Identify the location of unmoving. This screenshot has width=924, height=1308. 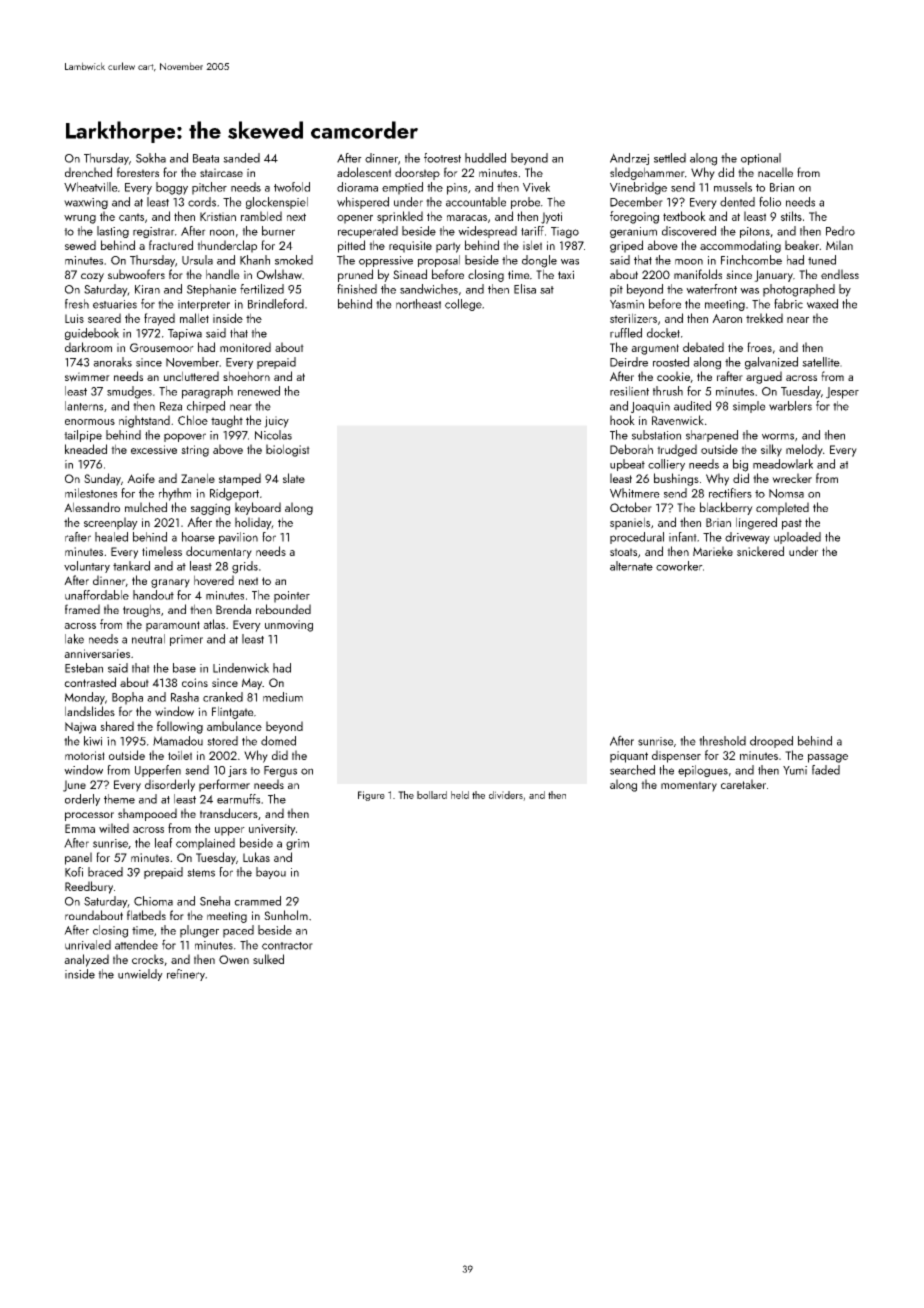
(289, 626).
